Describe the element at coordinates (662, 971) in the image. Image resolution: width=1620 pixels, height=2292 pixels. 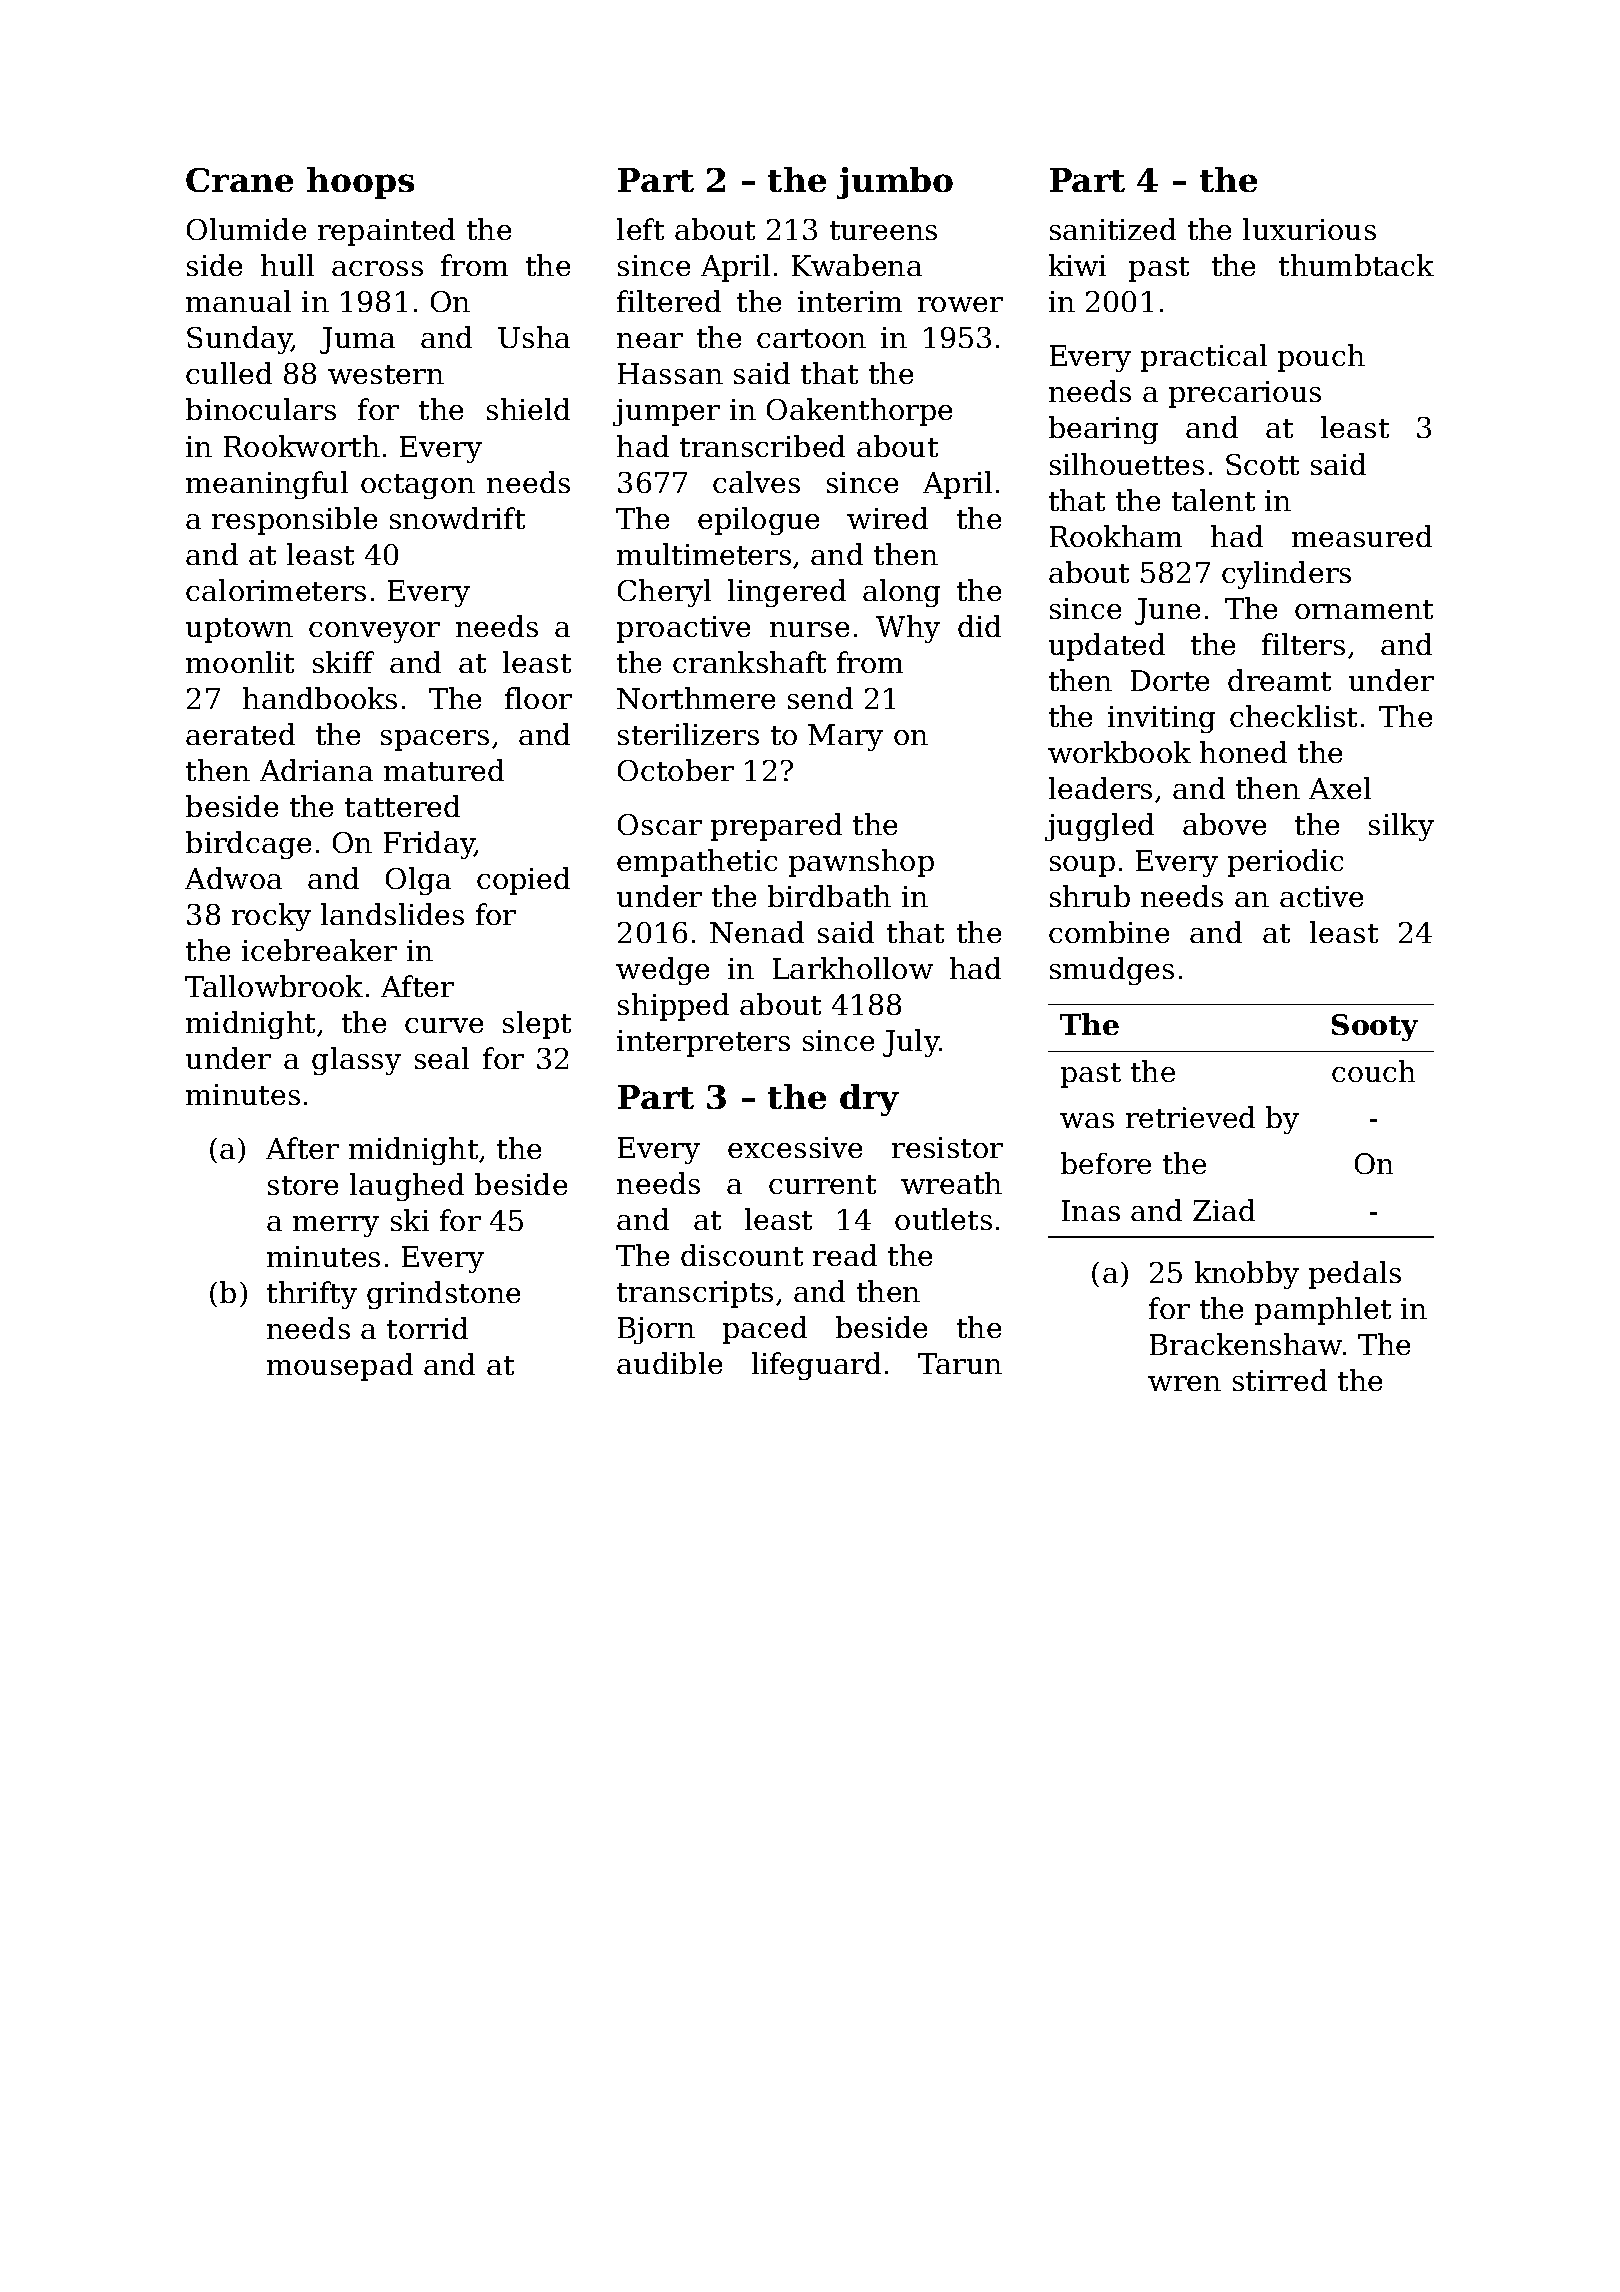
I see `wedge` at that location.
